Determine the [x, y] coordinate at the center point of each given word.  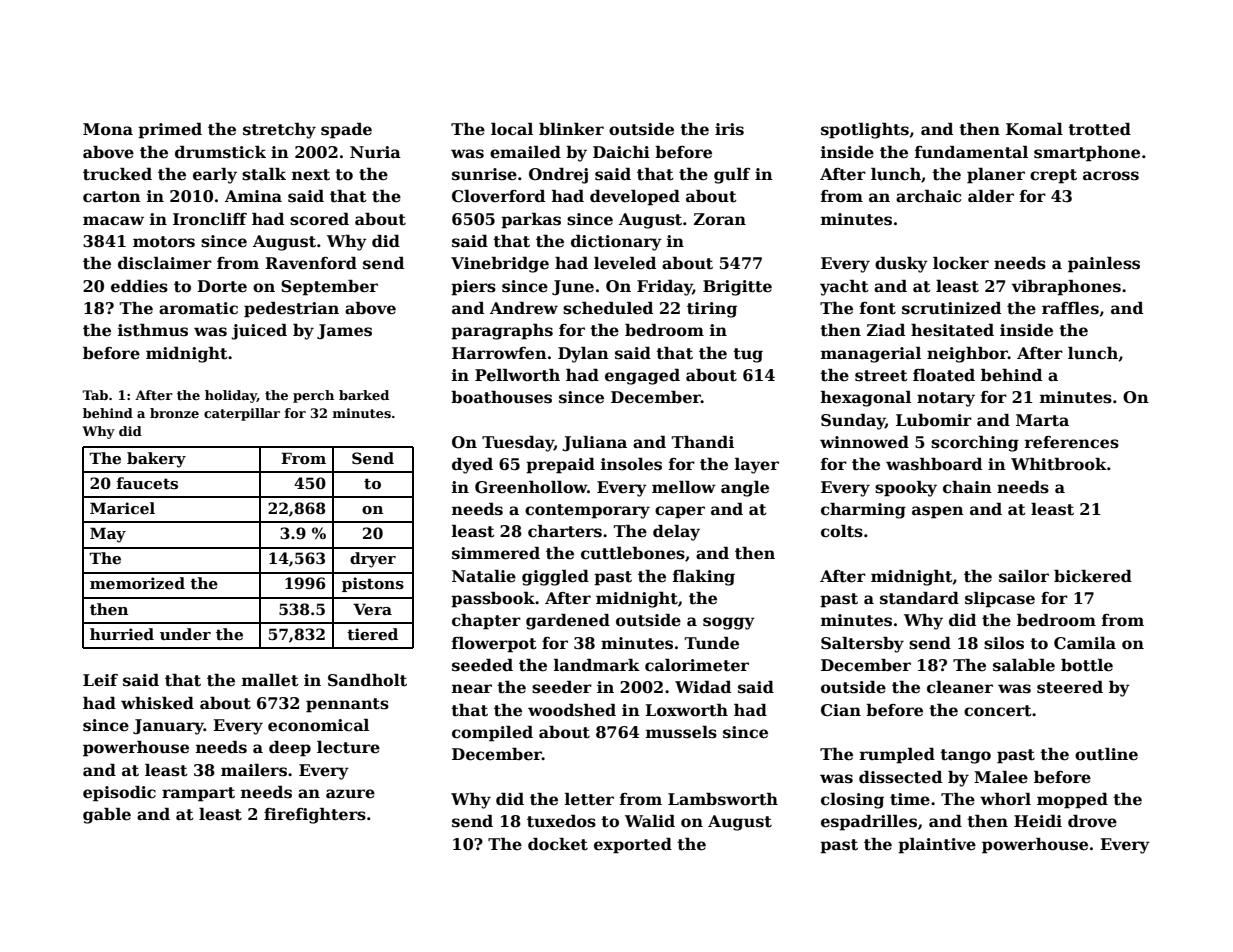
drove [1092, 821]
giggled [555, 578]
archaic [928, 196]
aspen [938, 512]
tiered [372, 634]
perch [313, 396]
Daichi [621, 152]
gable [107, 816]
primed [170, 131]
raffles [1070, 308]
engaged [642, 377]
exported [633, 846]
